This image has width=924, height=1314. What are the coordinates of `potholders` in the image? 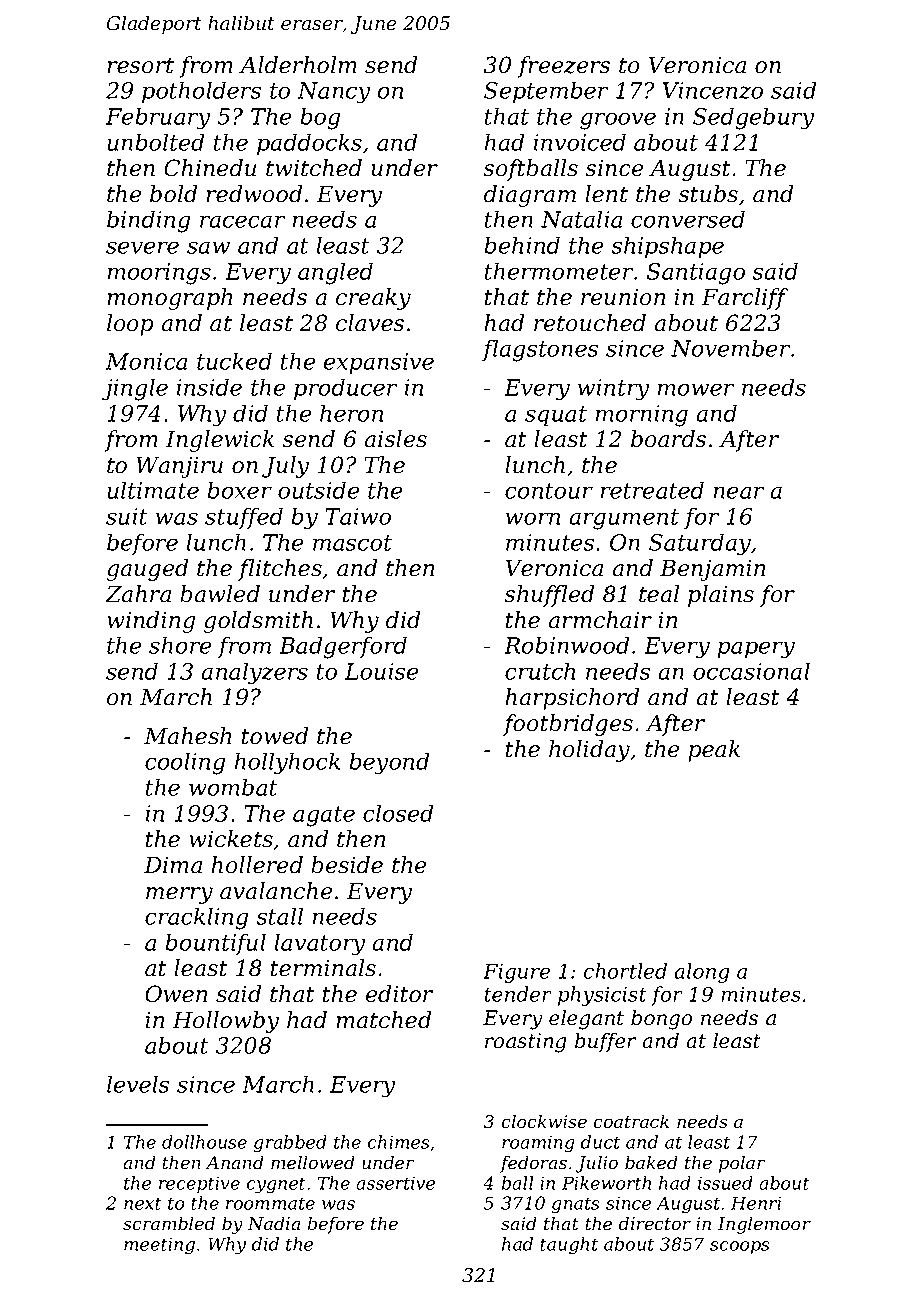 It's located at (201, 92).
